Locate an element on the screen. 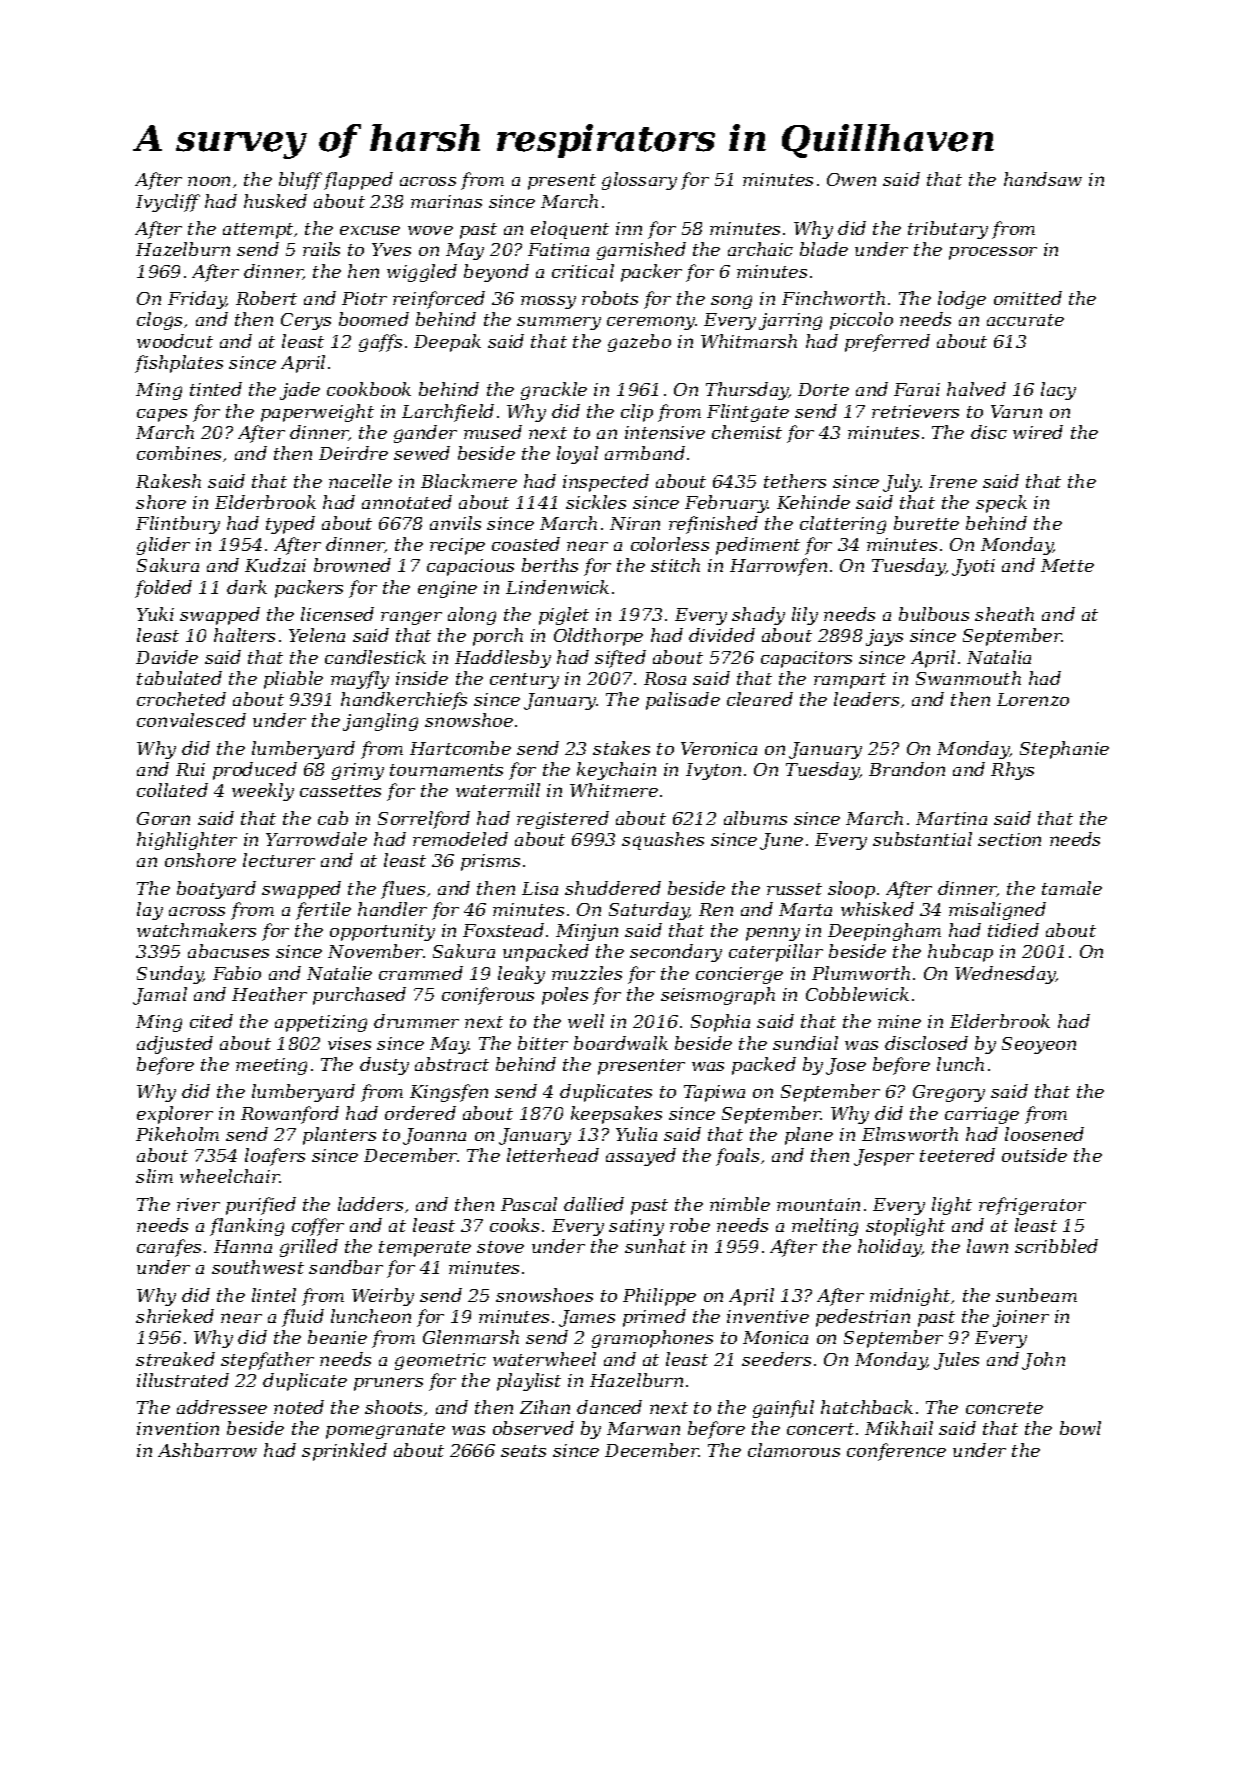  pomegranate is located at coordinates (385, 1431).
